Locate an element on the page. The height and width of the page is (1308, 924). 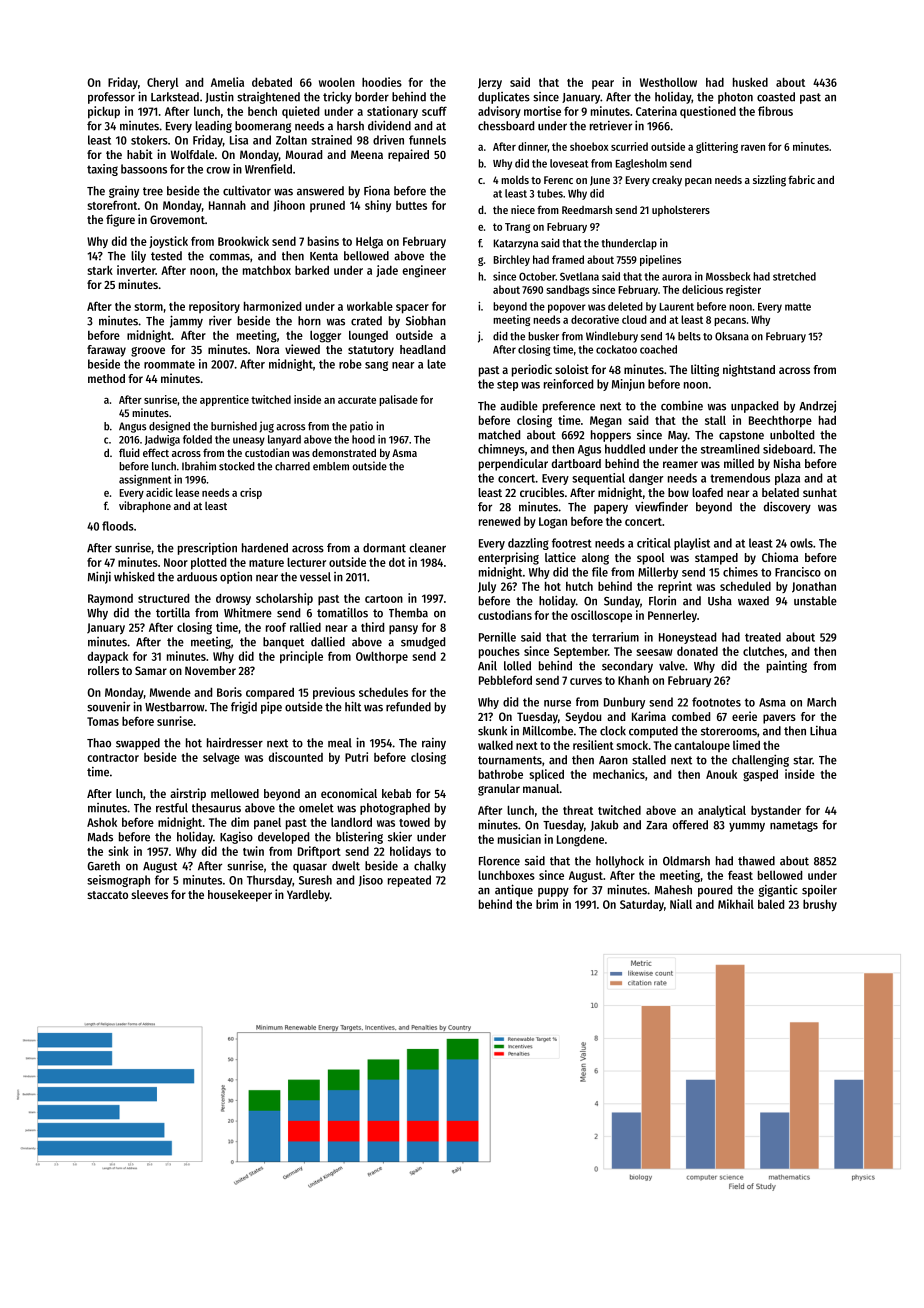
Pennerley is located at coordinates (672, 616).
